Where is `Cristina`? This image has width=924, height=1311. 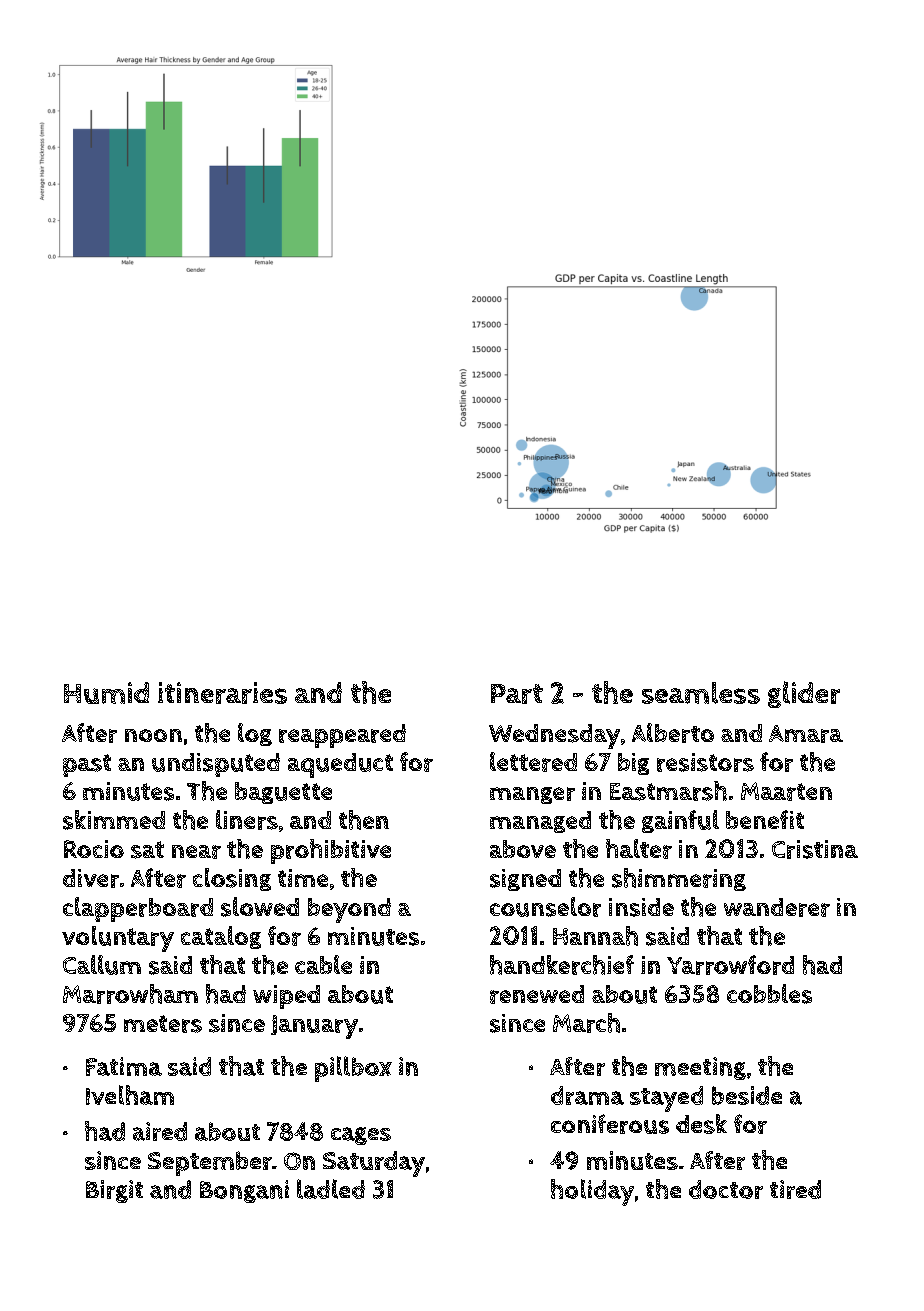 Cristina is located at coordinates (815, 849).
